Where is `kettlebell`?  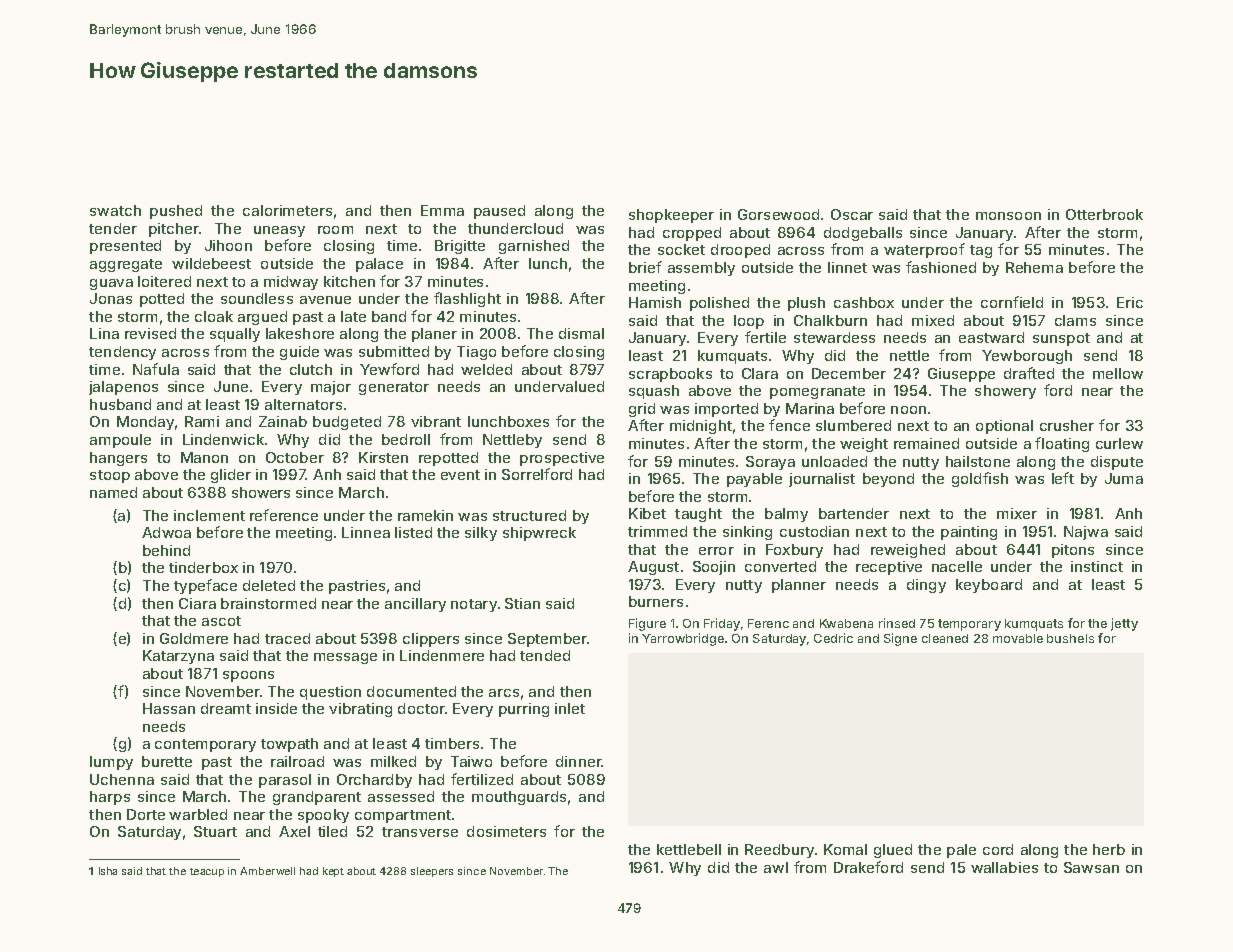 kettlebell is located at coordinates (689, 849).
